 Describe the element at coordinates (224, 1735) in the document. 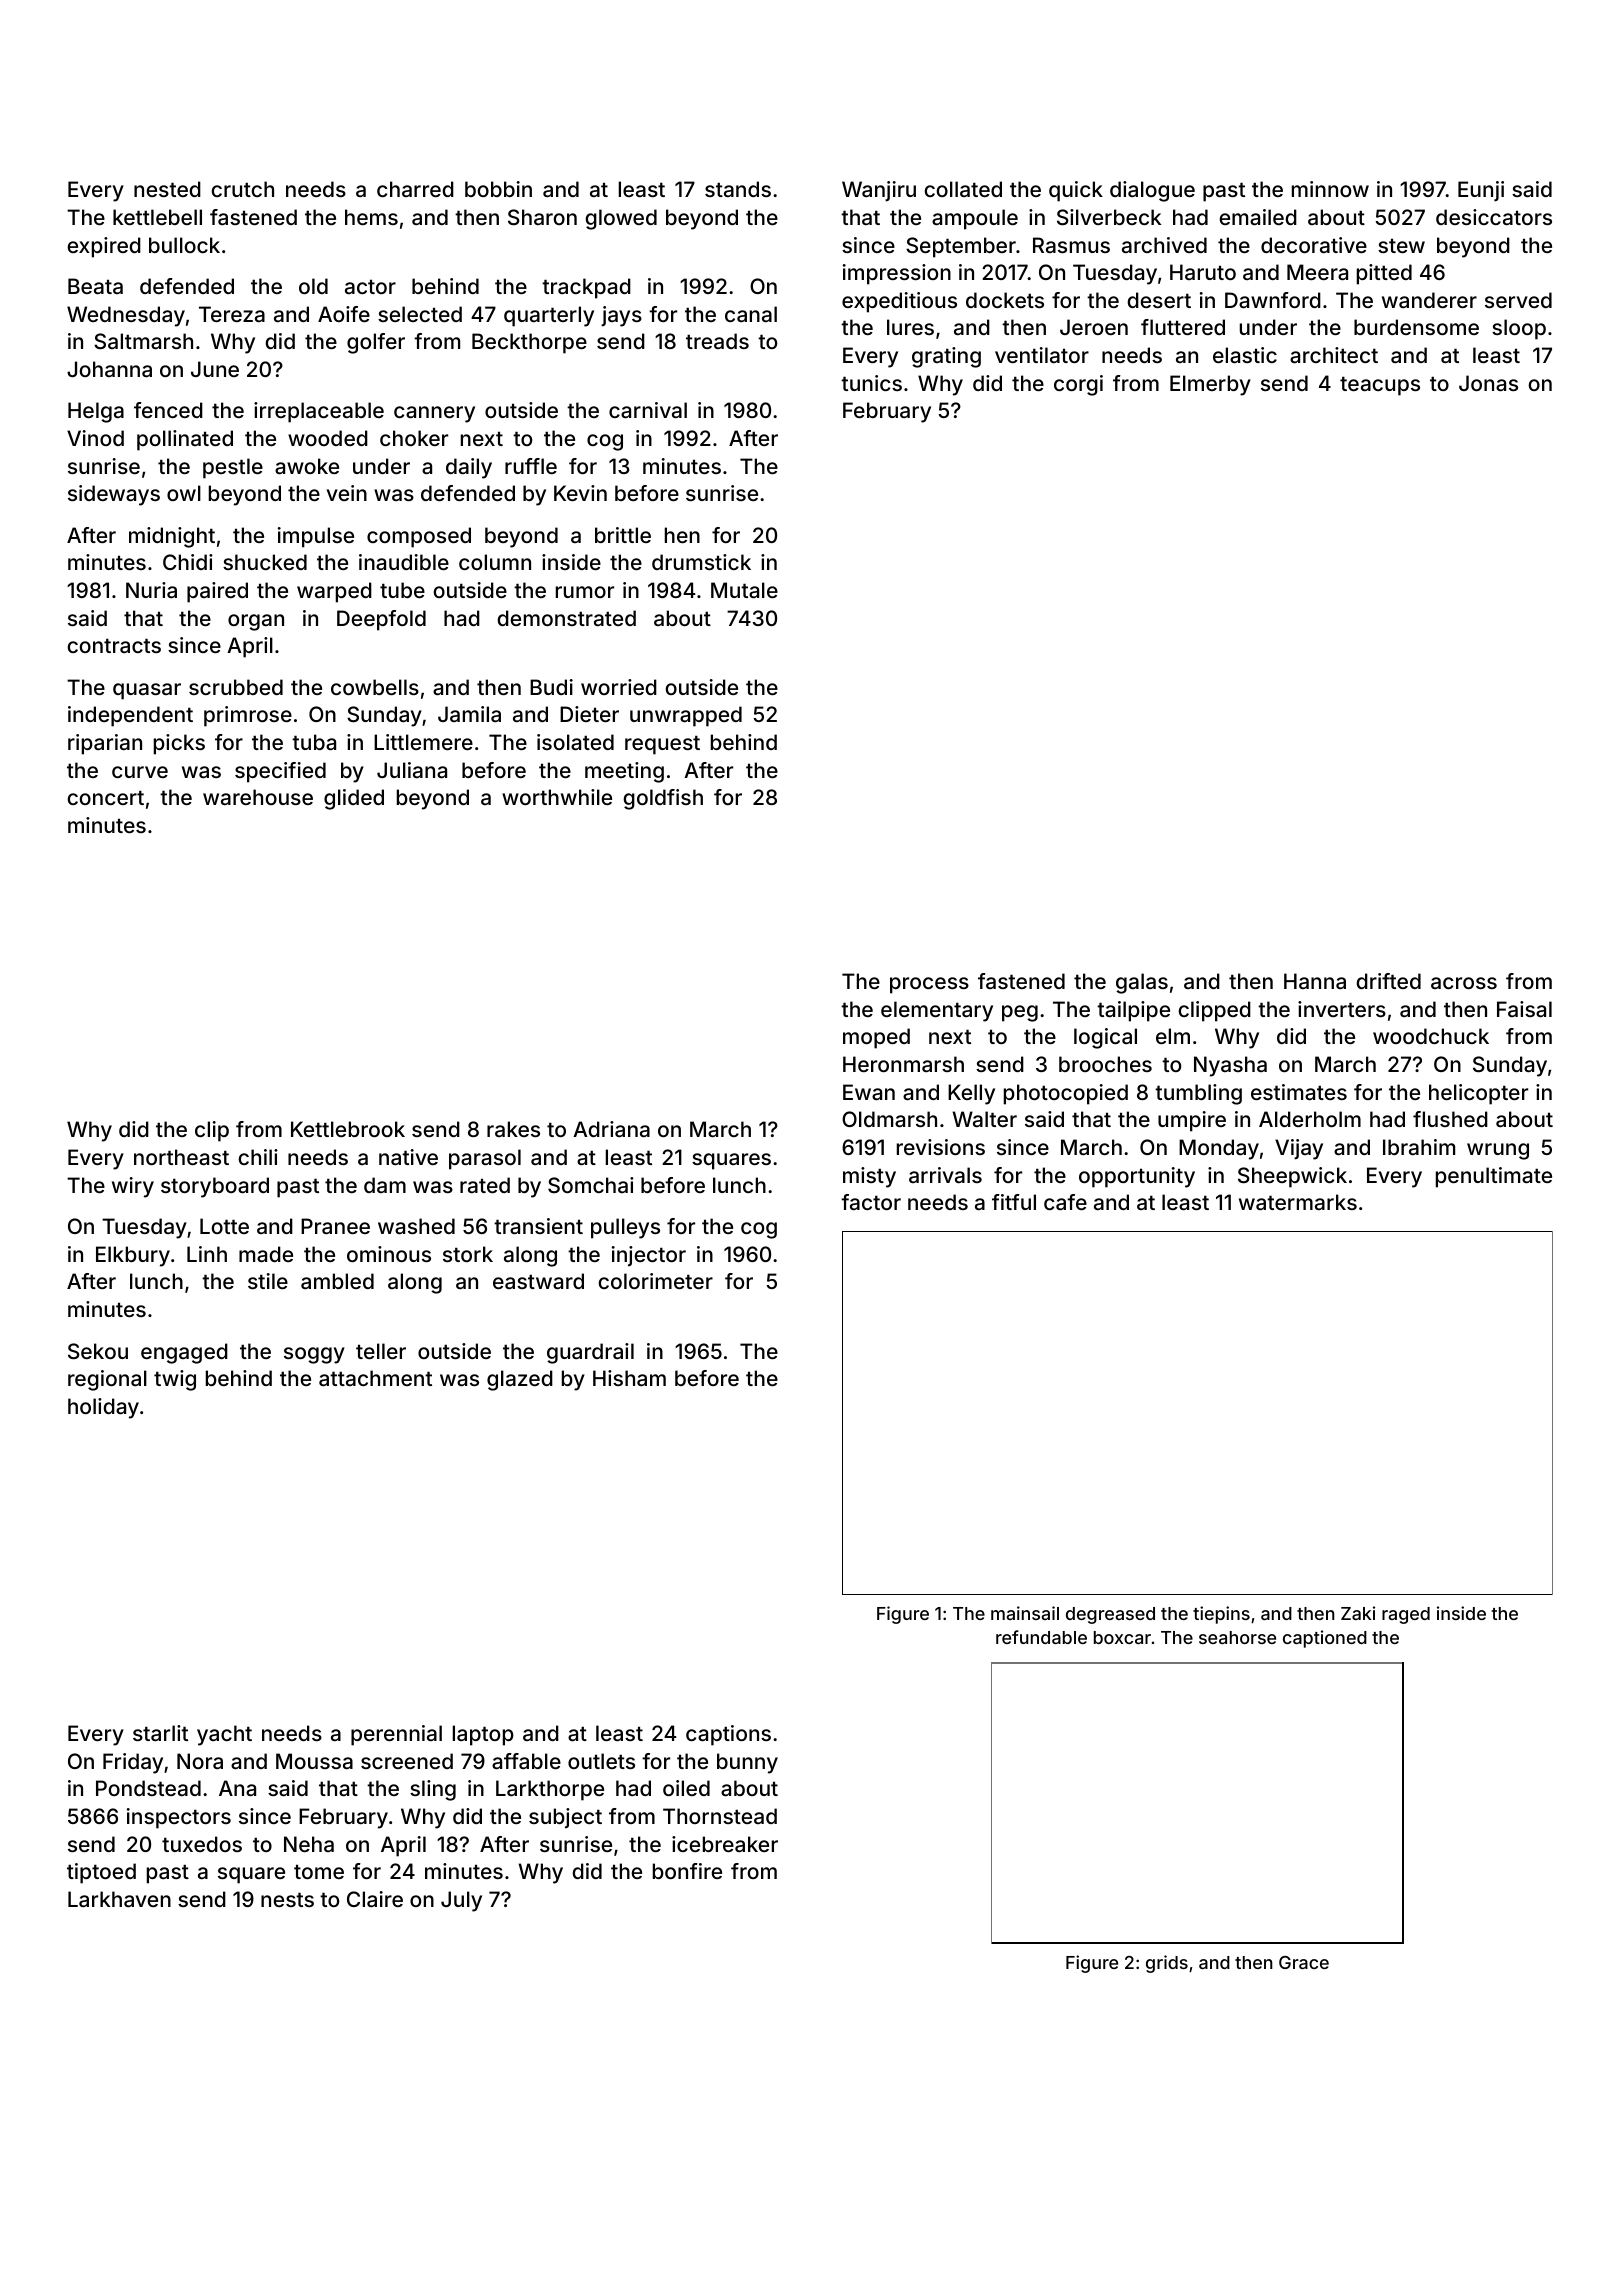

I see `yacht` at that location.
